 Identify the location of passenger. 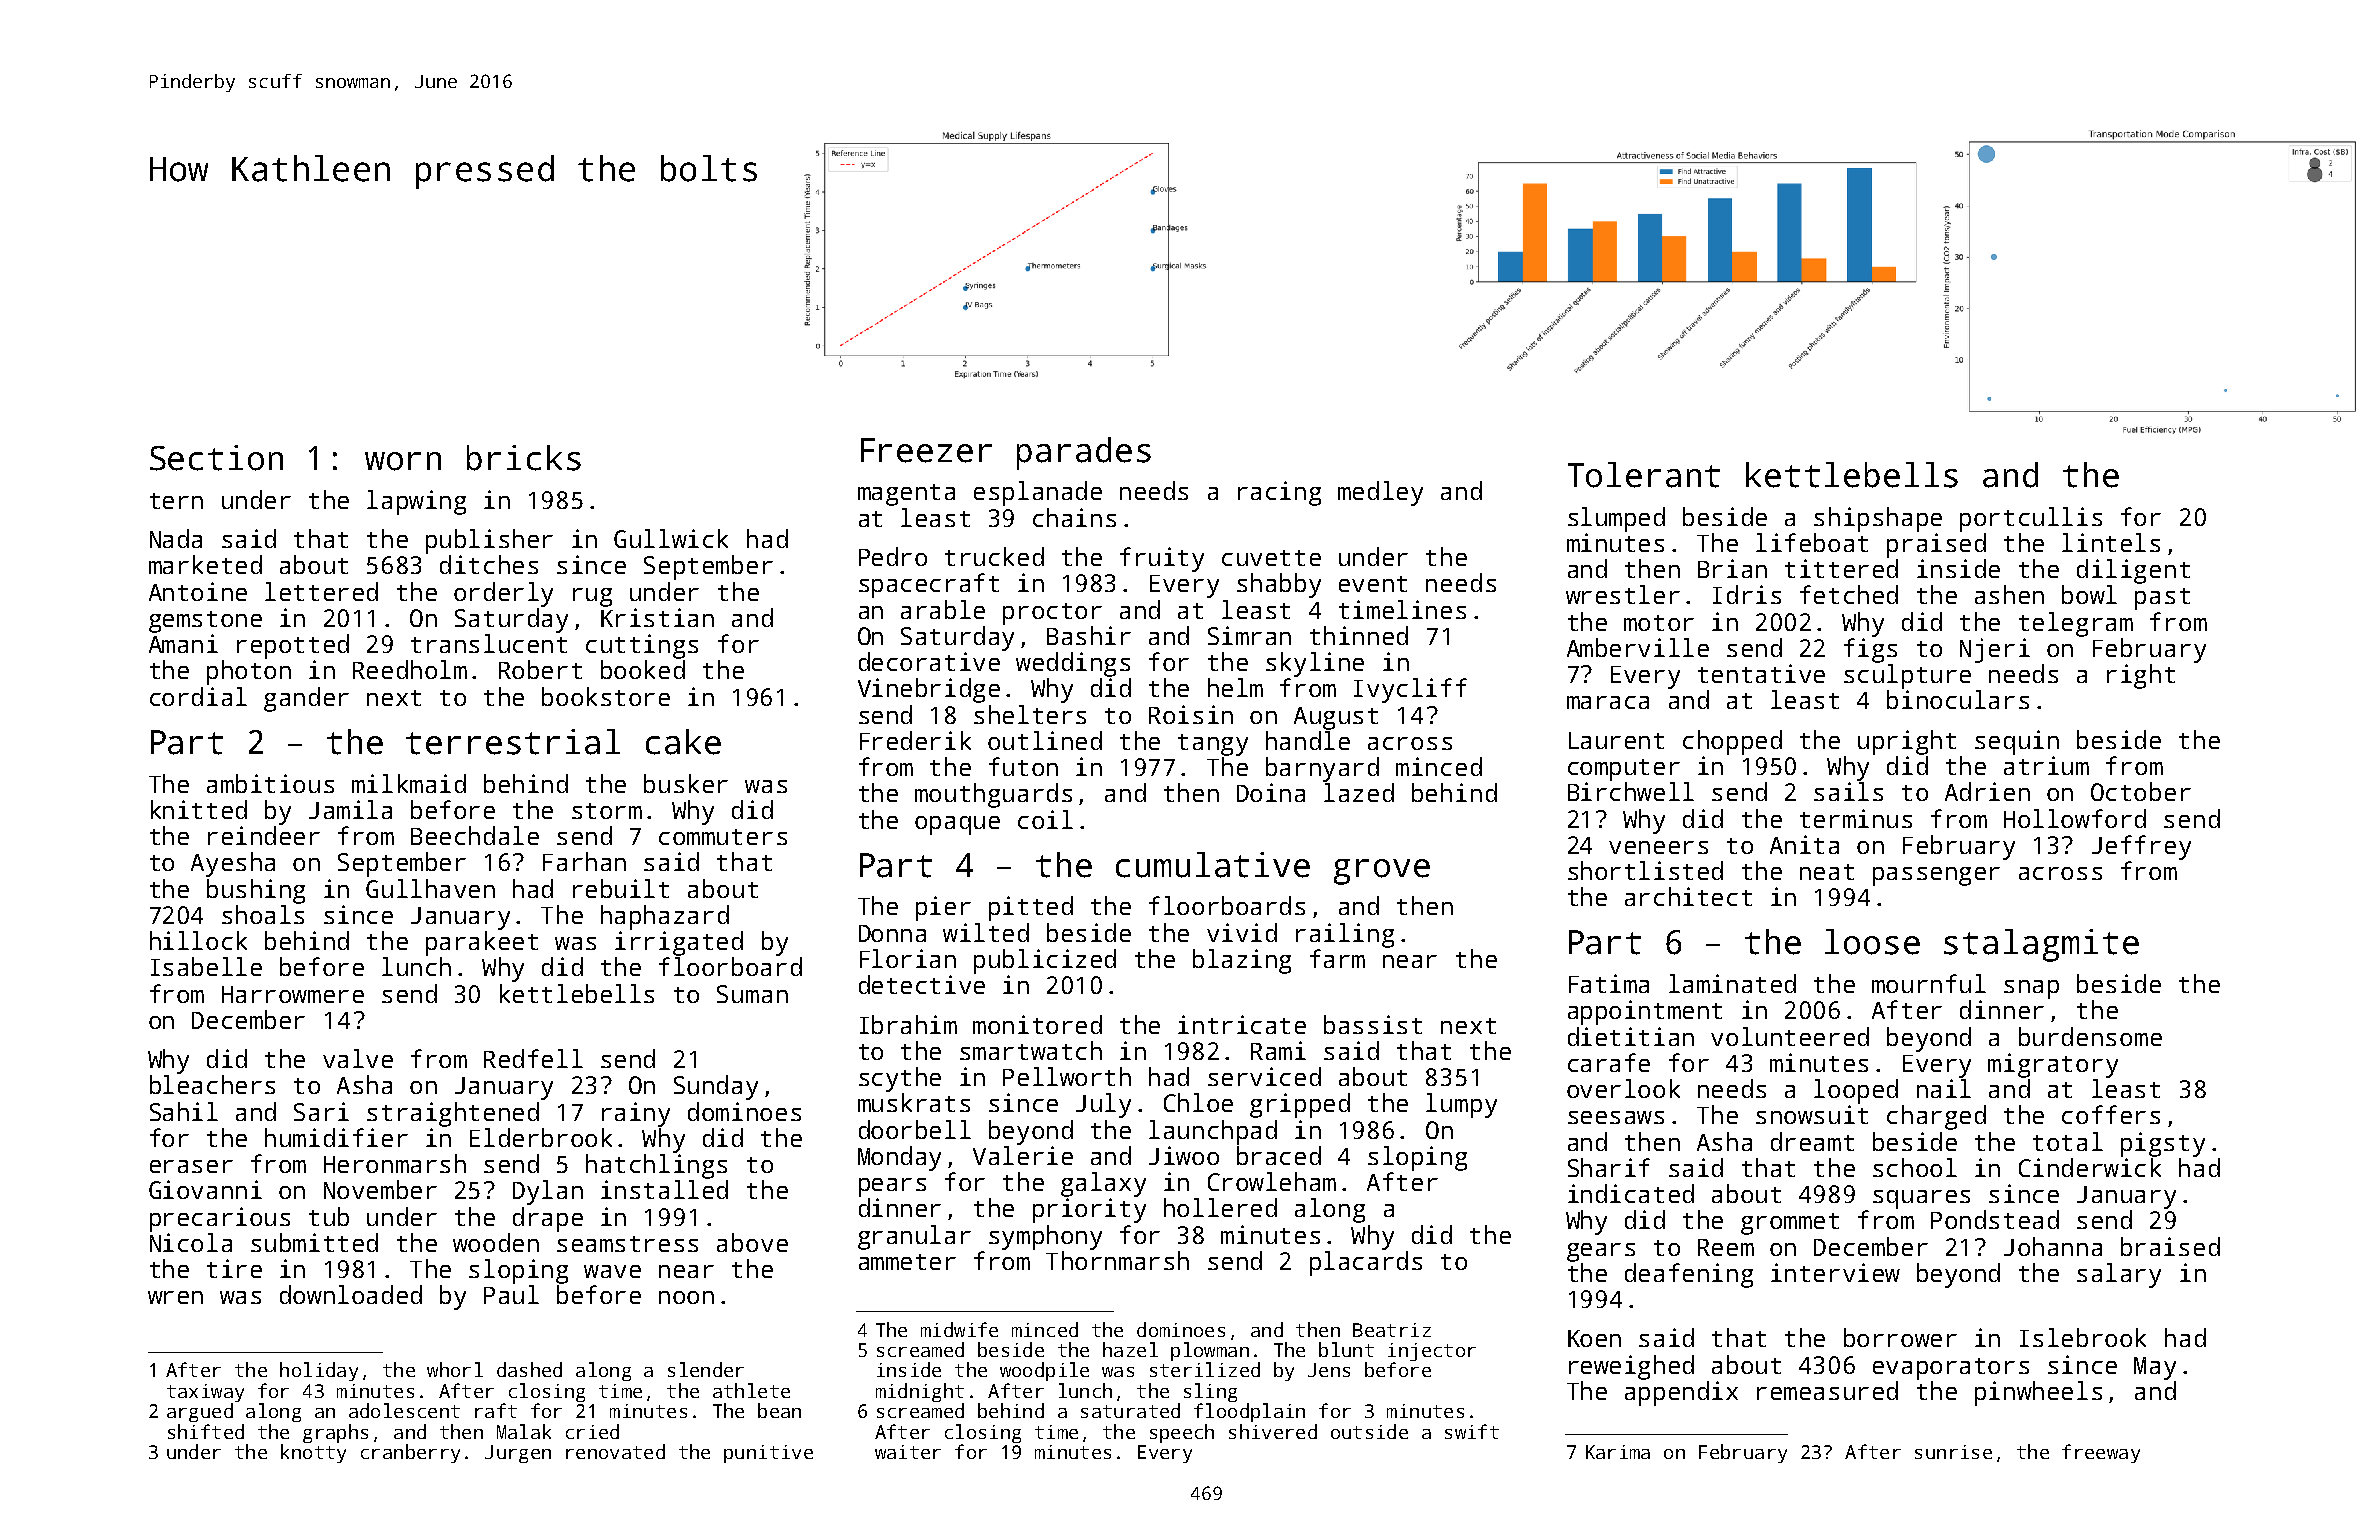
(1936, 876).
